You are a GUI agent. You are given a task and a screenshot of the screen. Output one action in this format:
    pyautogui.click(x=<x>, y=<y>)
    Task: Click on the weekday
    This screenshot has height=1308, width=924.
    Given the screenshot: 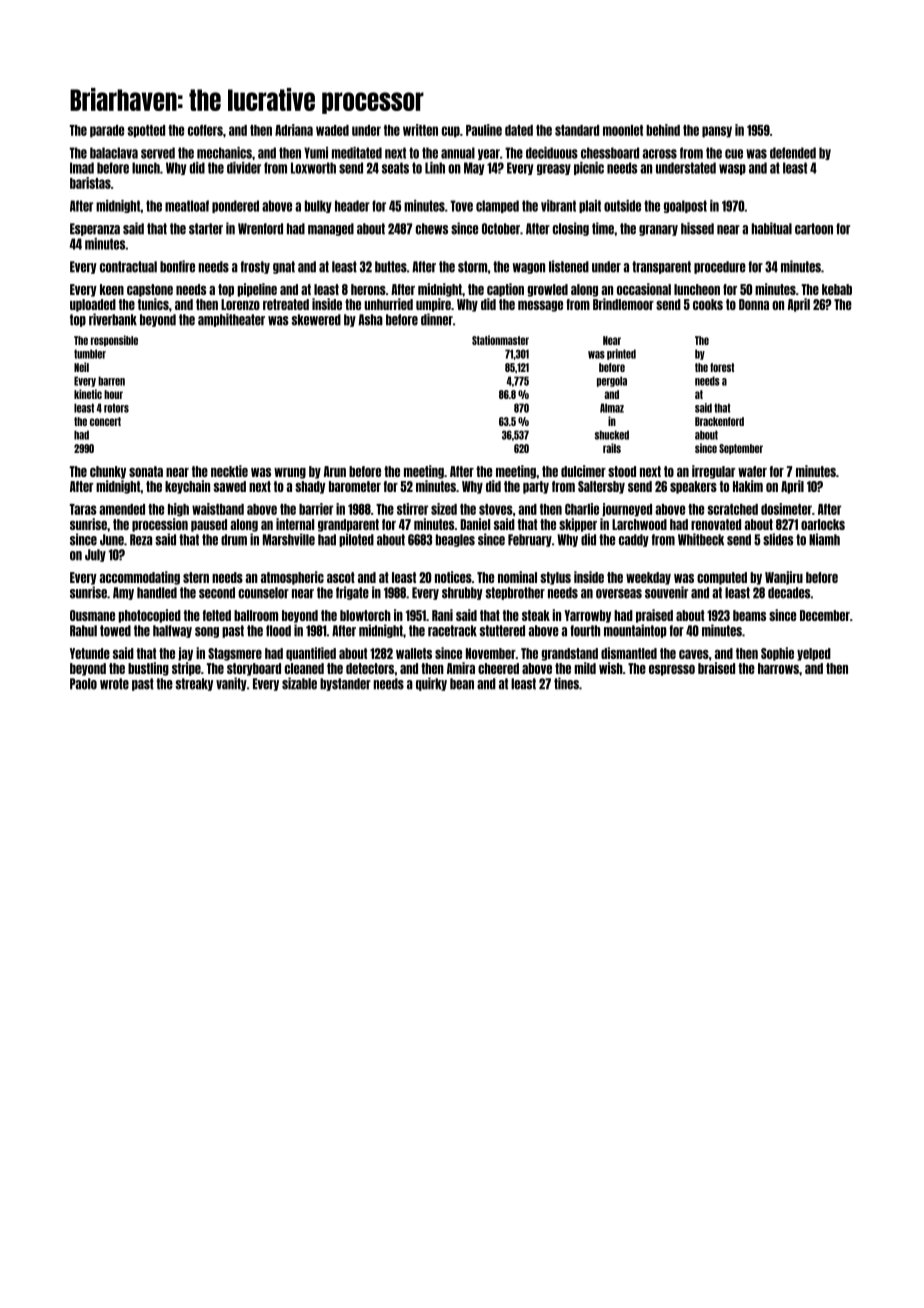 What is the action you would take?
    pyautogui.click(x=648, y=578)
